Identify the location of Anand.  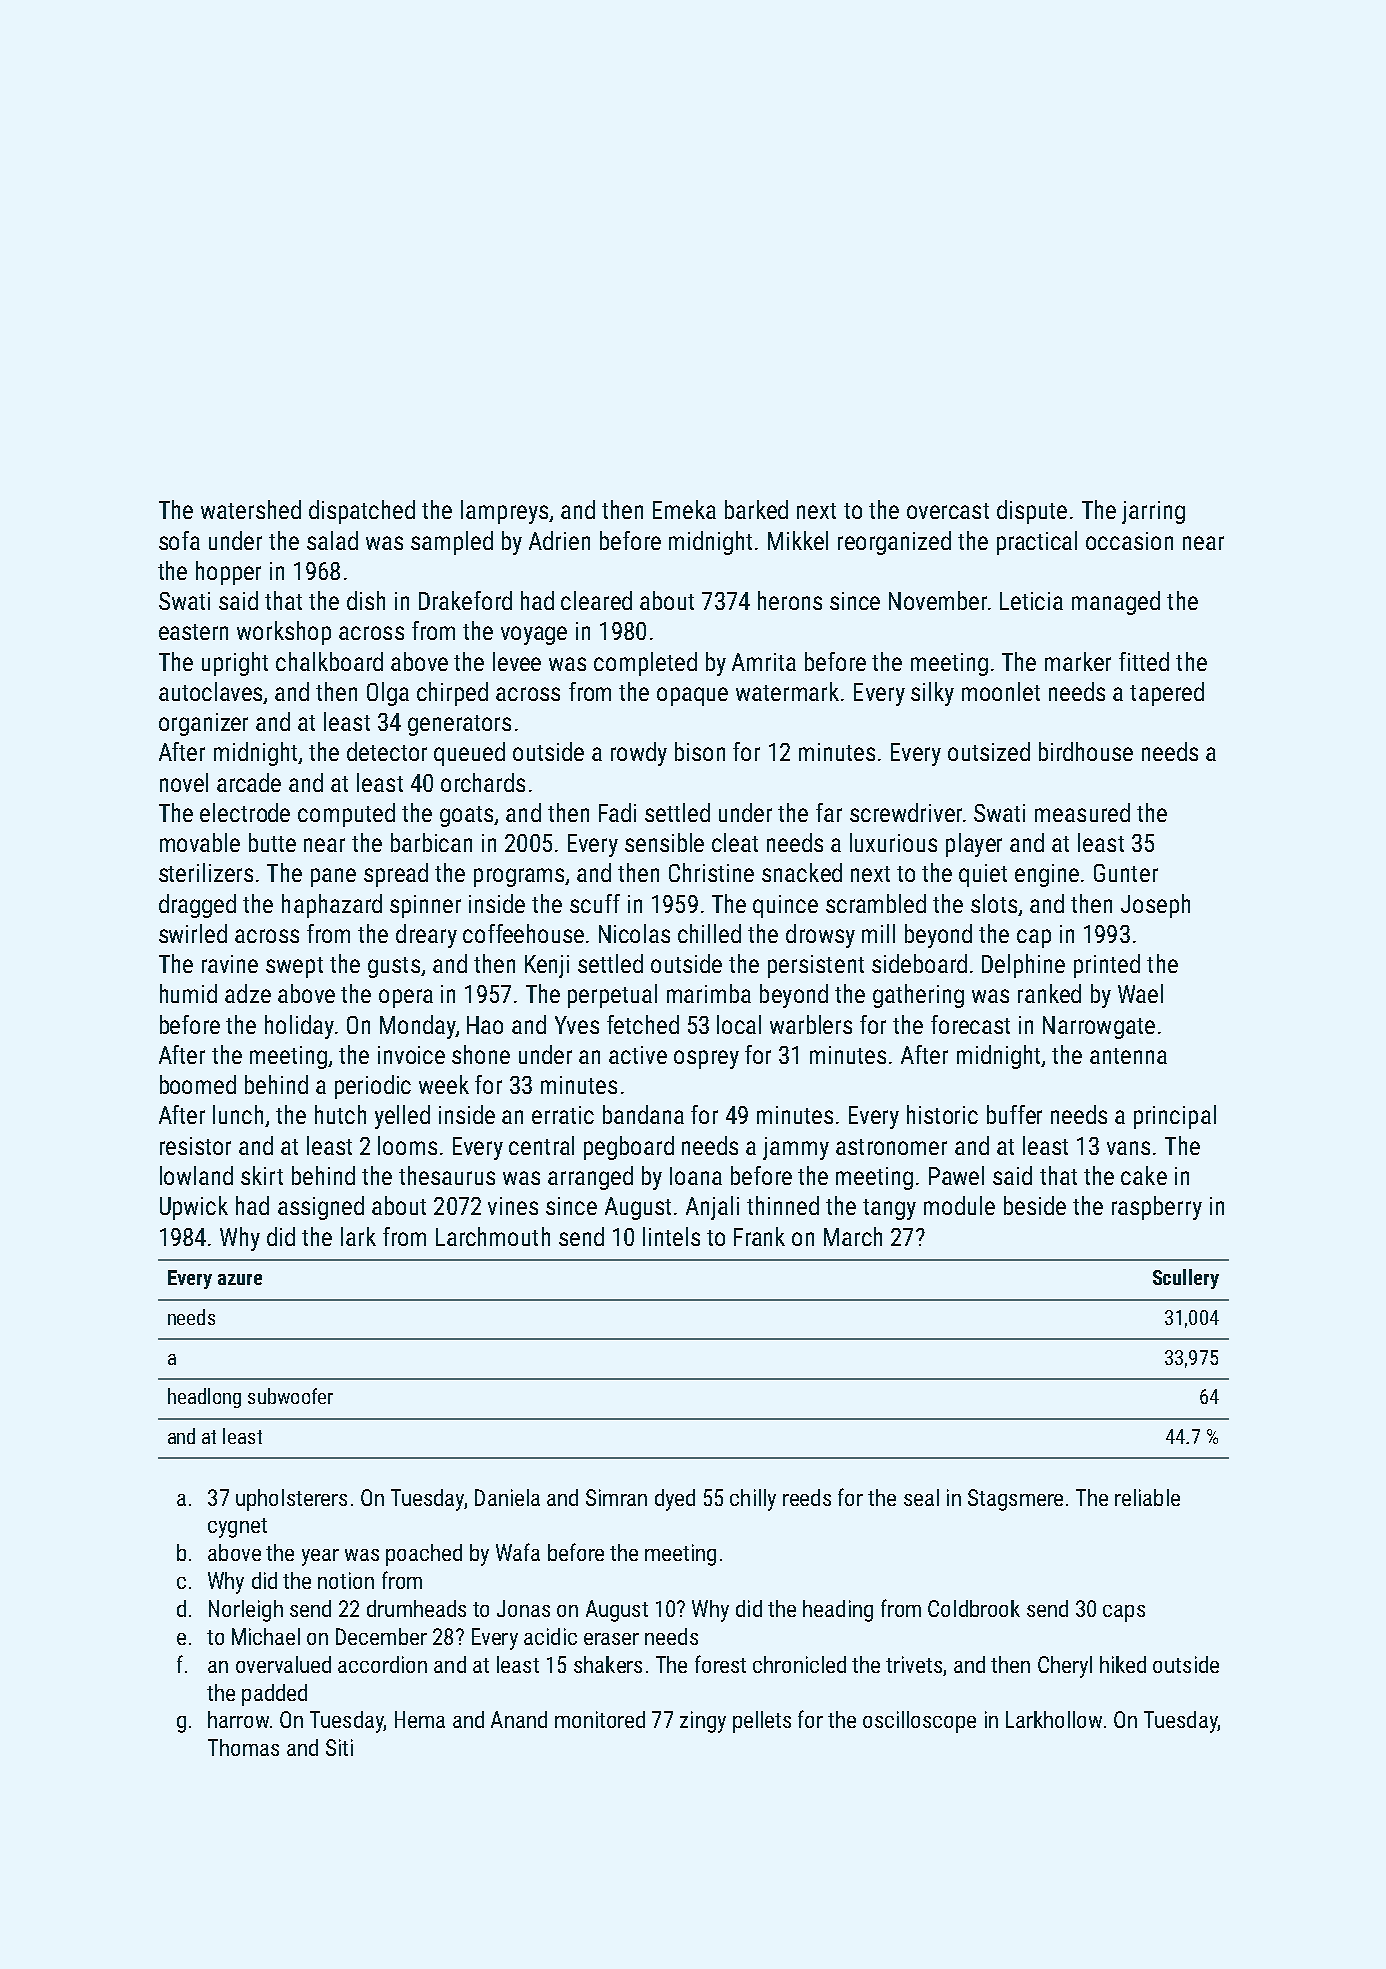
(519, 1719).
